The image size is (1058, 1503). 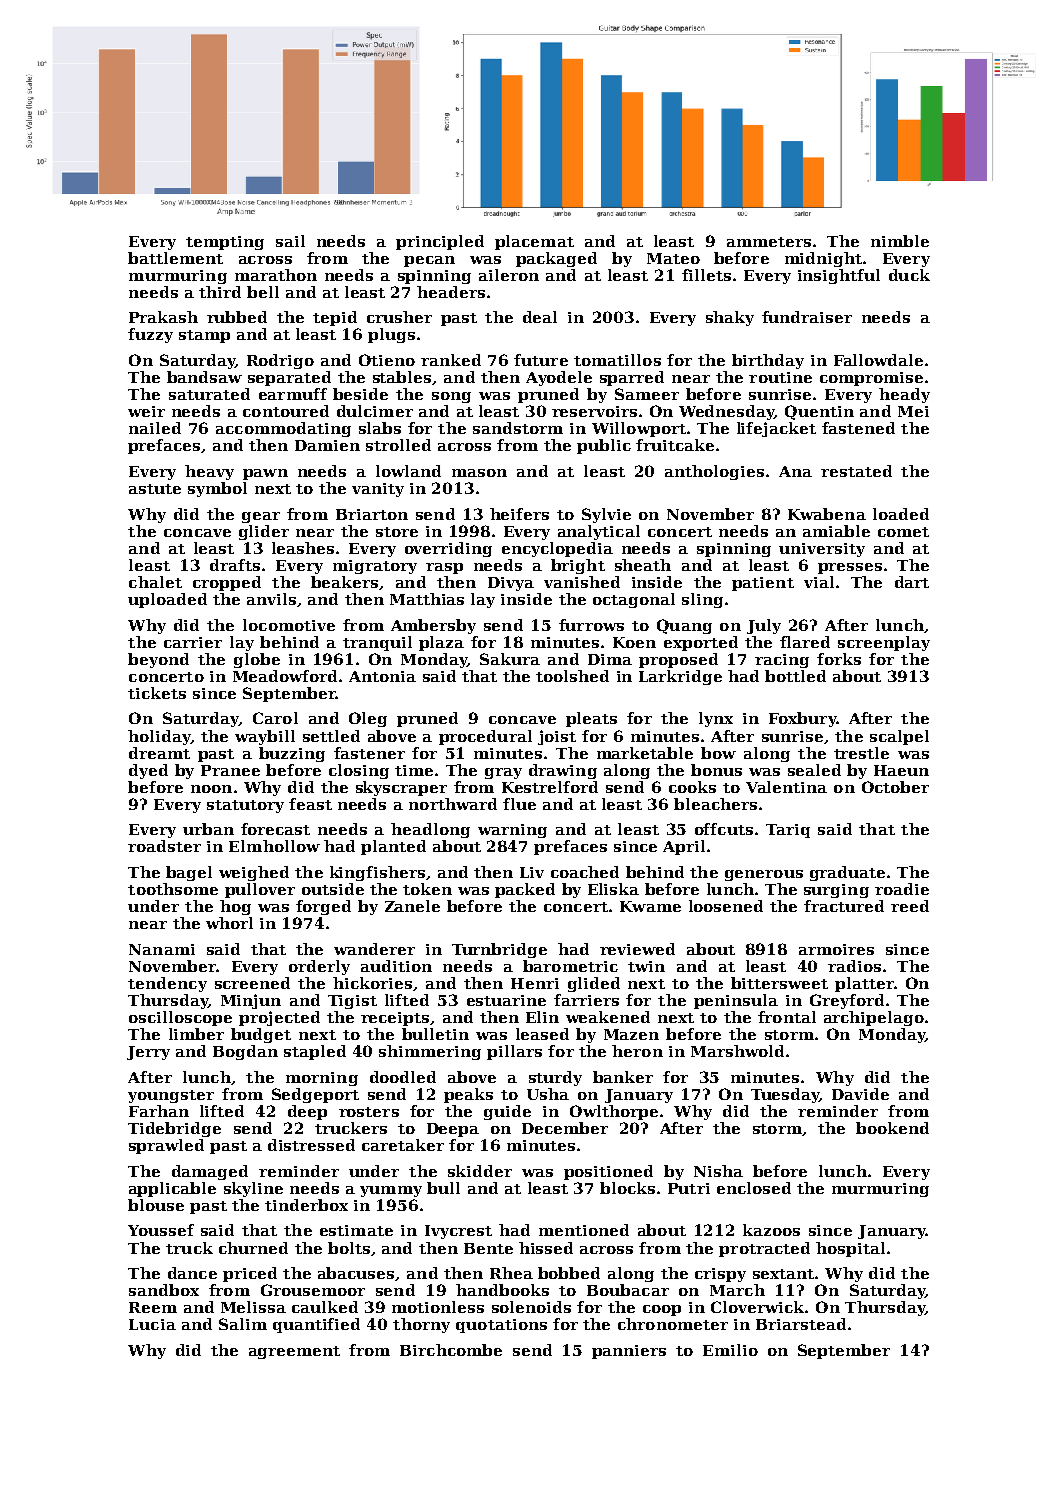 I want to click on restated, so click(x=856, y=471).
